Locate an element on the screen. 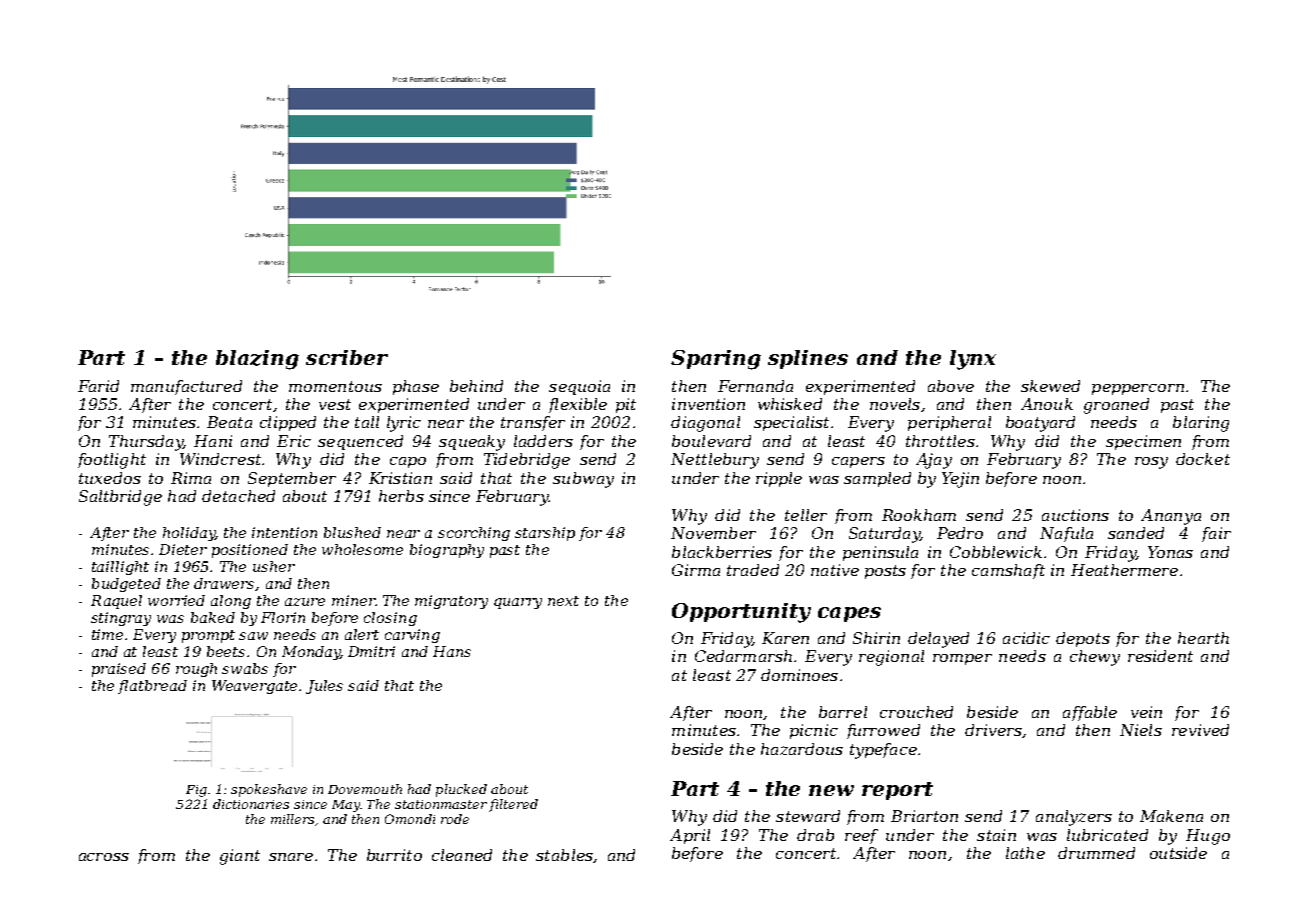 The image size is (1308, 924). ripple is located at coordinates (779, 479).
